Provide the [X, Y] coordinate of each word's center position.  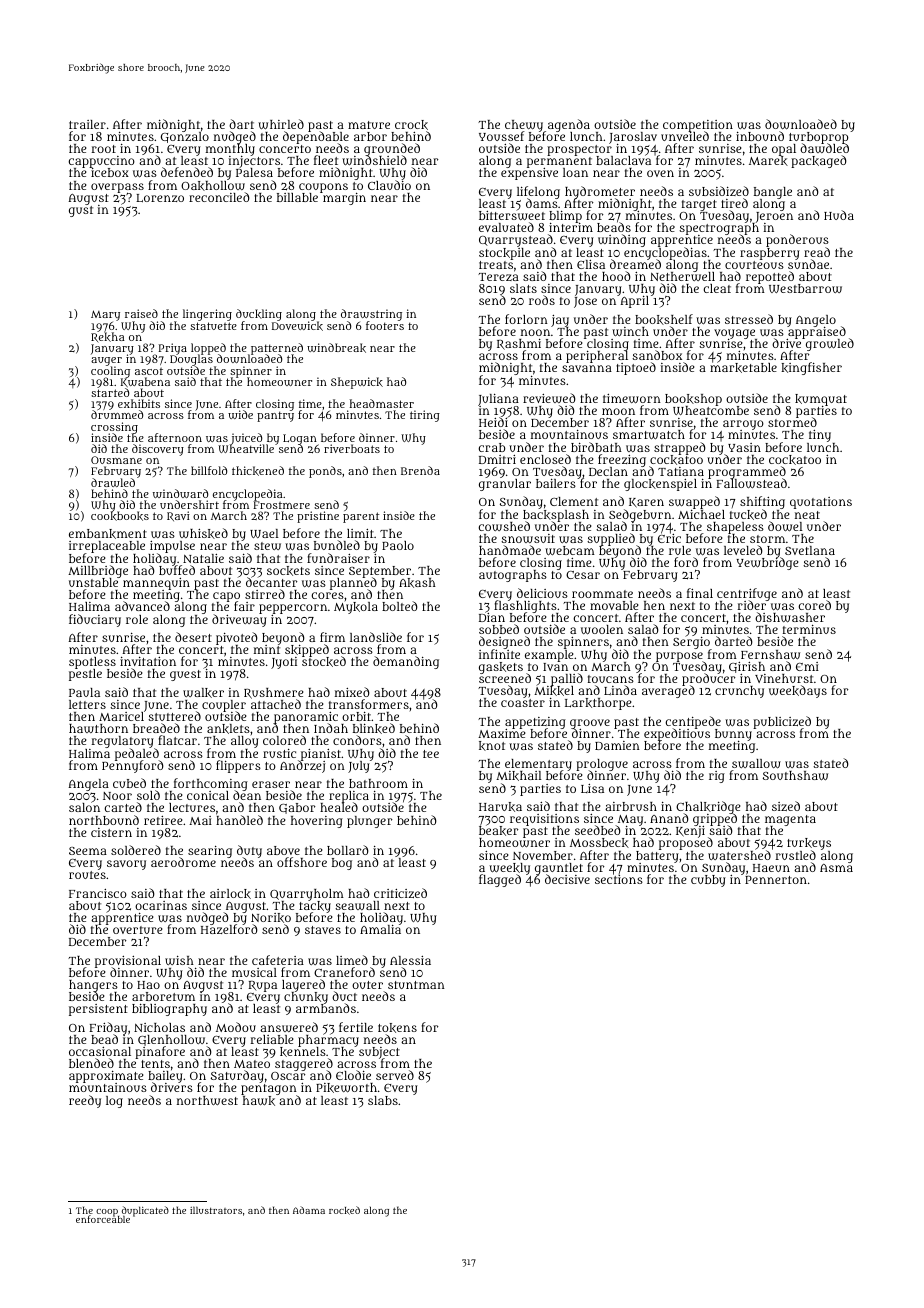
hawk [259, 1101]
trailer [87, 124]
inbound [760, 136]
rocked [344, 1210]
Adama [309, 1210]
